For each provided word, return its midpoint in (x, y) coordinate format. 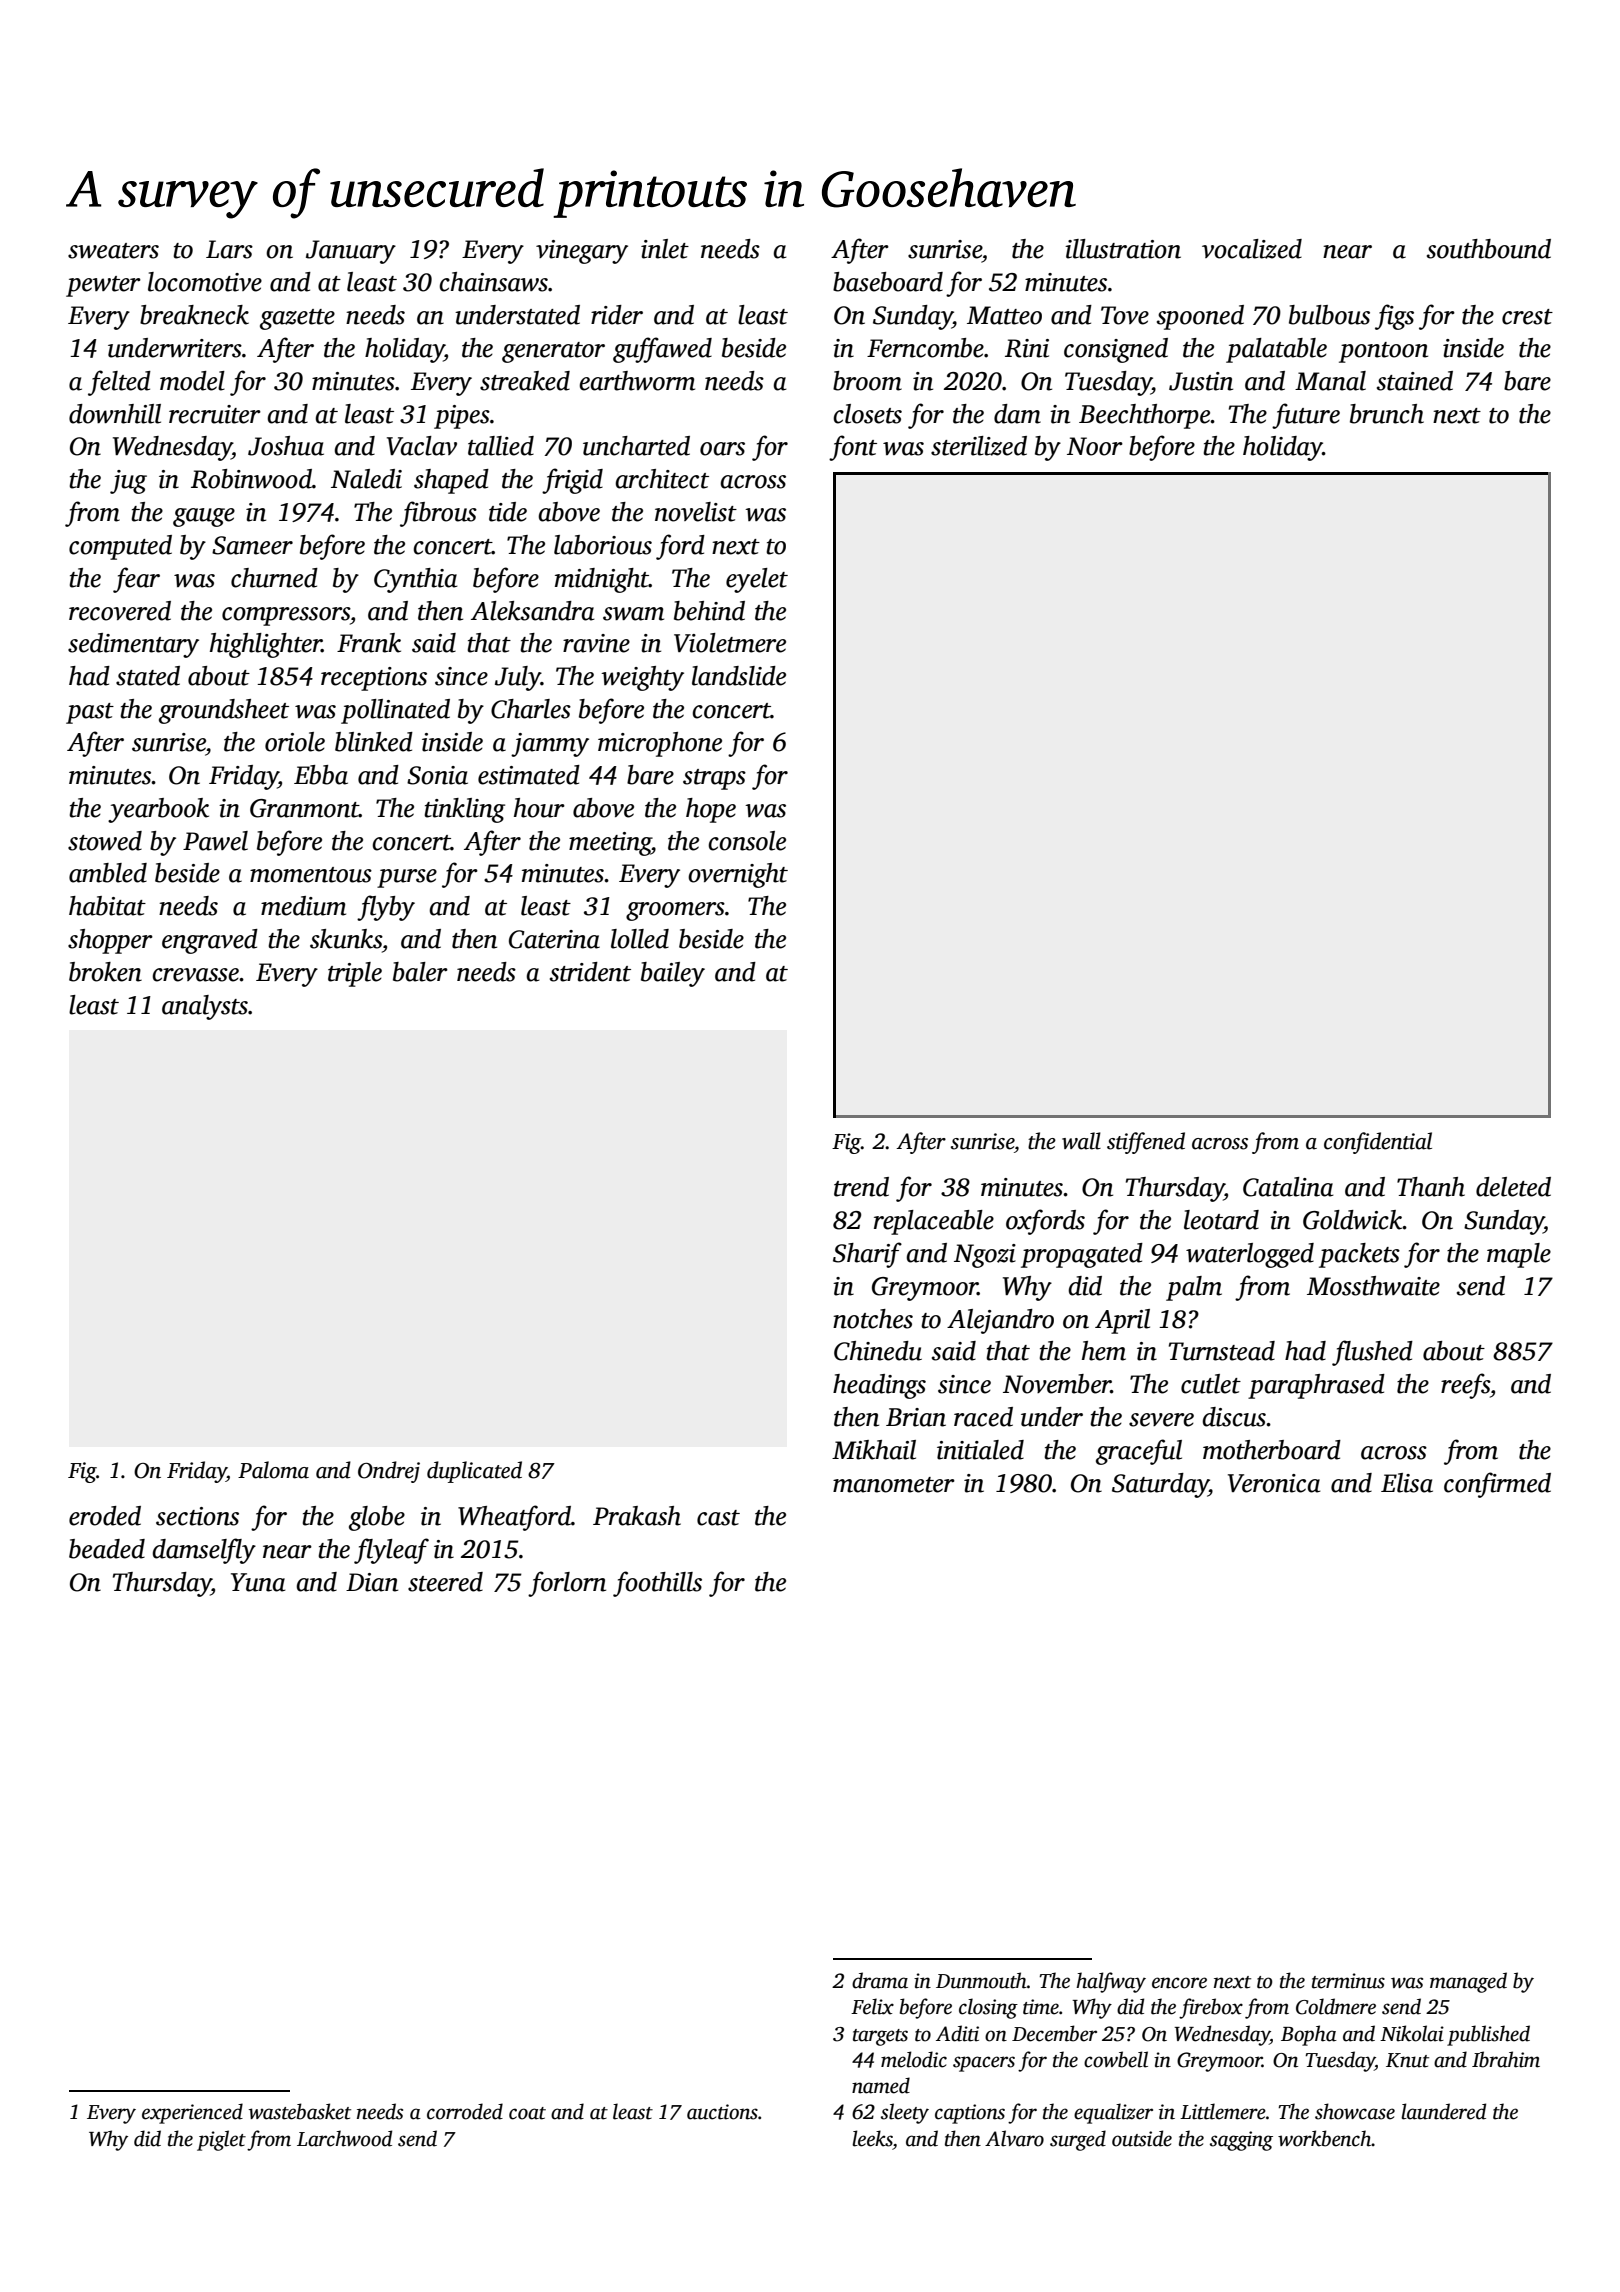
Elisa (1407, 1483)
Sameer (252, 545)
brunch (1387, 414)
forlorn (567, 1584)
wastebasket (300, 2111)
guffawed (662, 350)
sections (197, 1516)
